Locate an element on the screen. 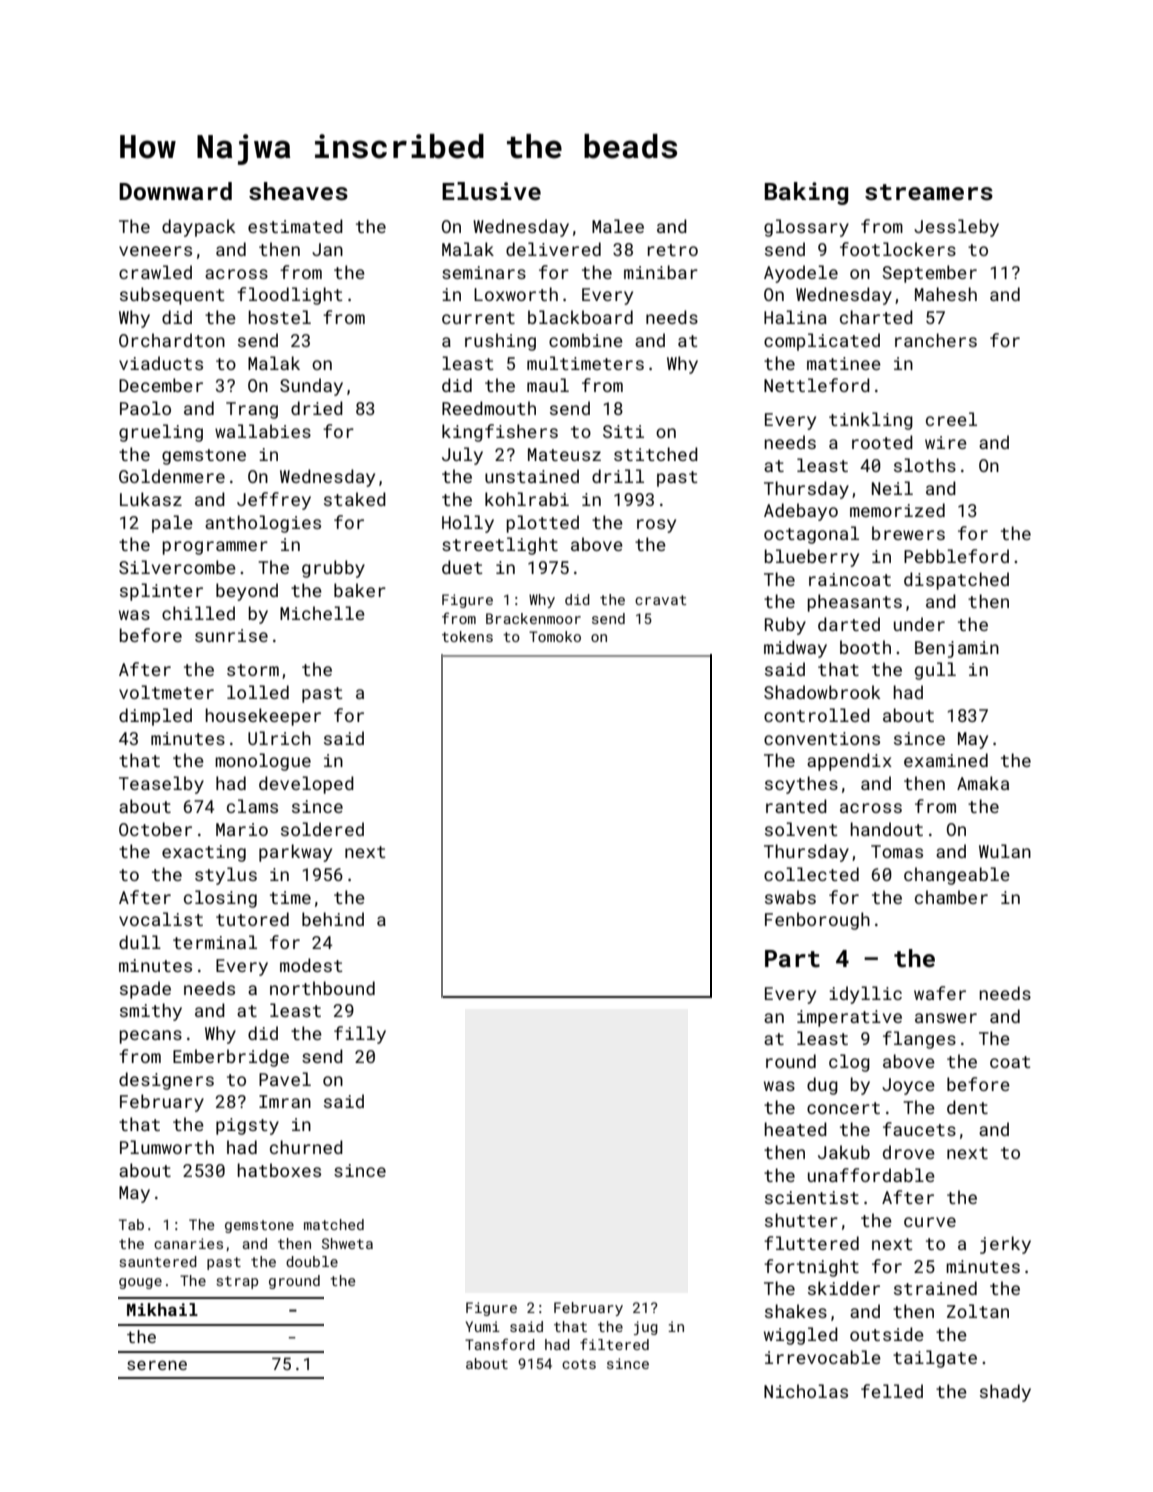 This screenshot has height=1492, width=1153. sheaves is located at coordinates (298, 191).
